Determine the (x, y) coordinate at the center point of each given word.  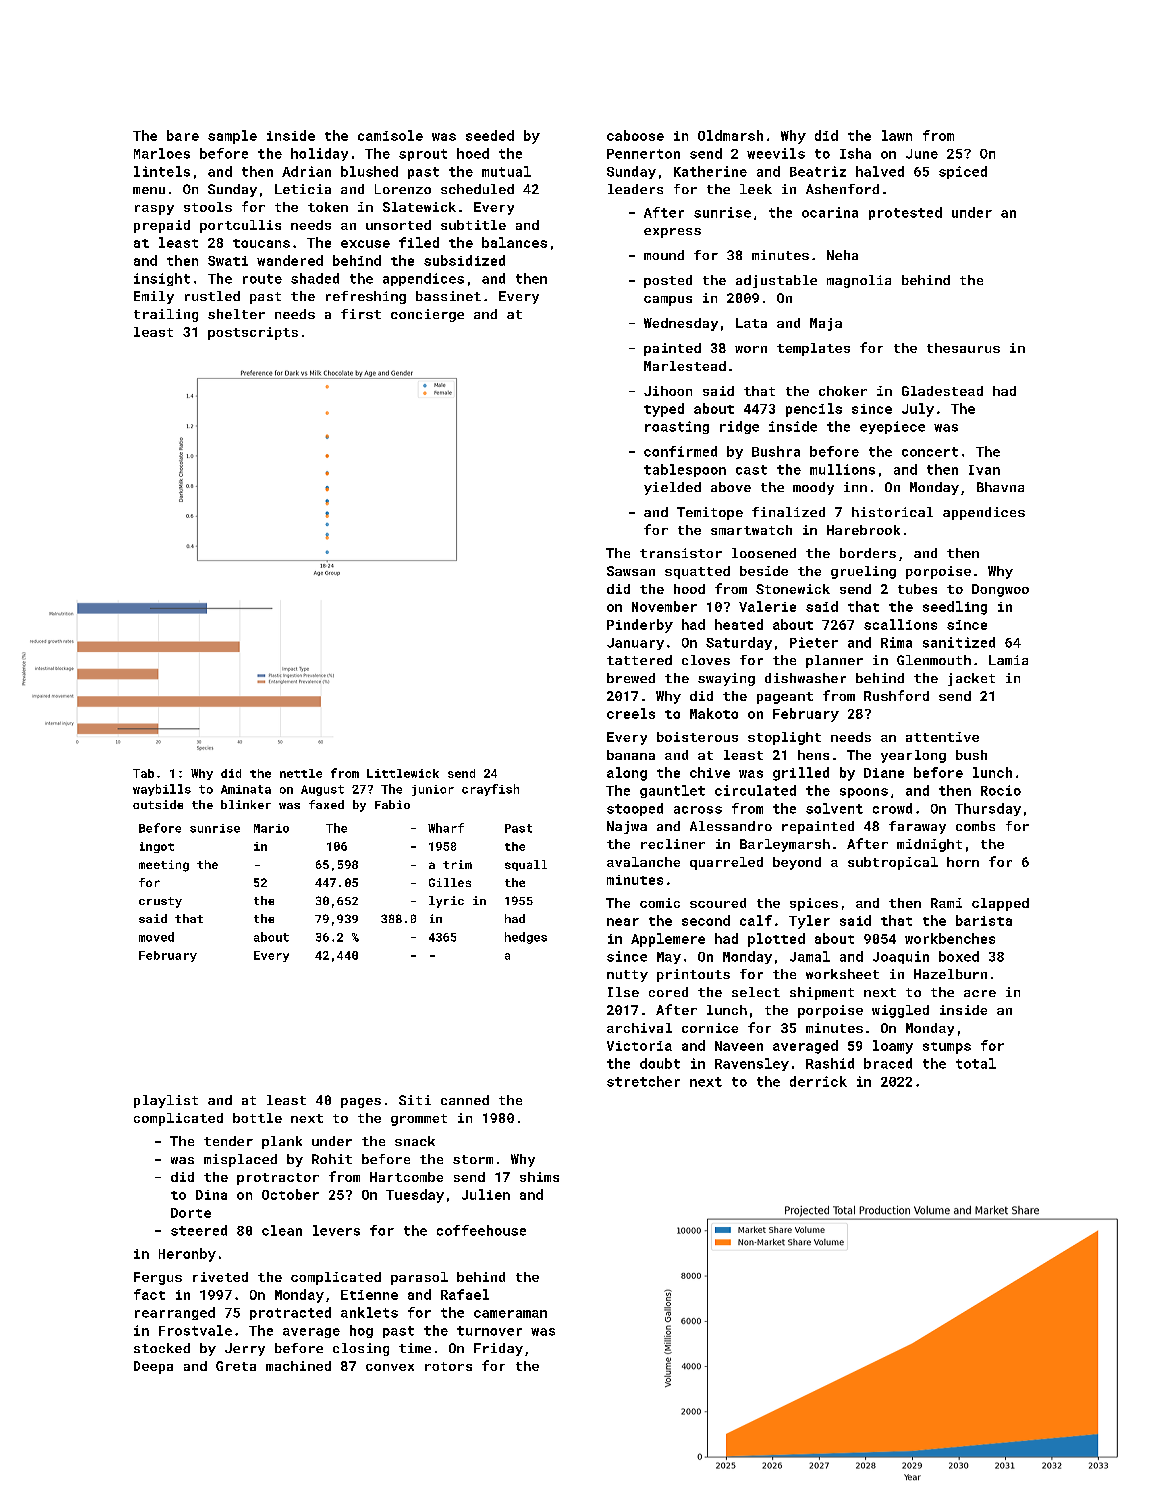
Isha (855, 153)
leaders (635, 189)
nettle (301, 773)
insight (162, 279)
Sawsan (631, 571)
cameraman (510, 1314)
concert (930, 452)
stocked (162, 1348)
